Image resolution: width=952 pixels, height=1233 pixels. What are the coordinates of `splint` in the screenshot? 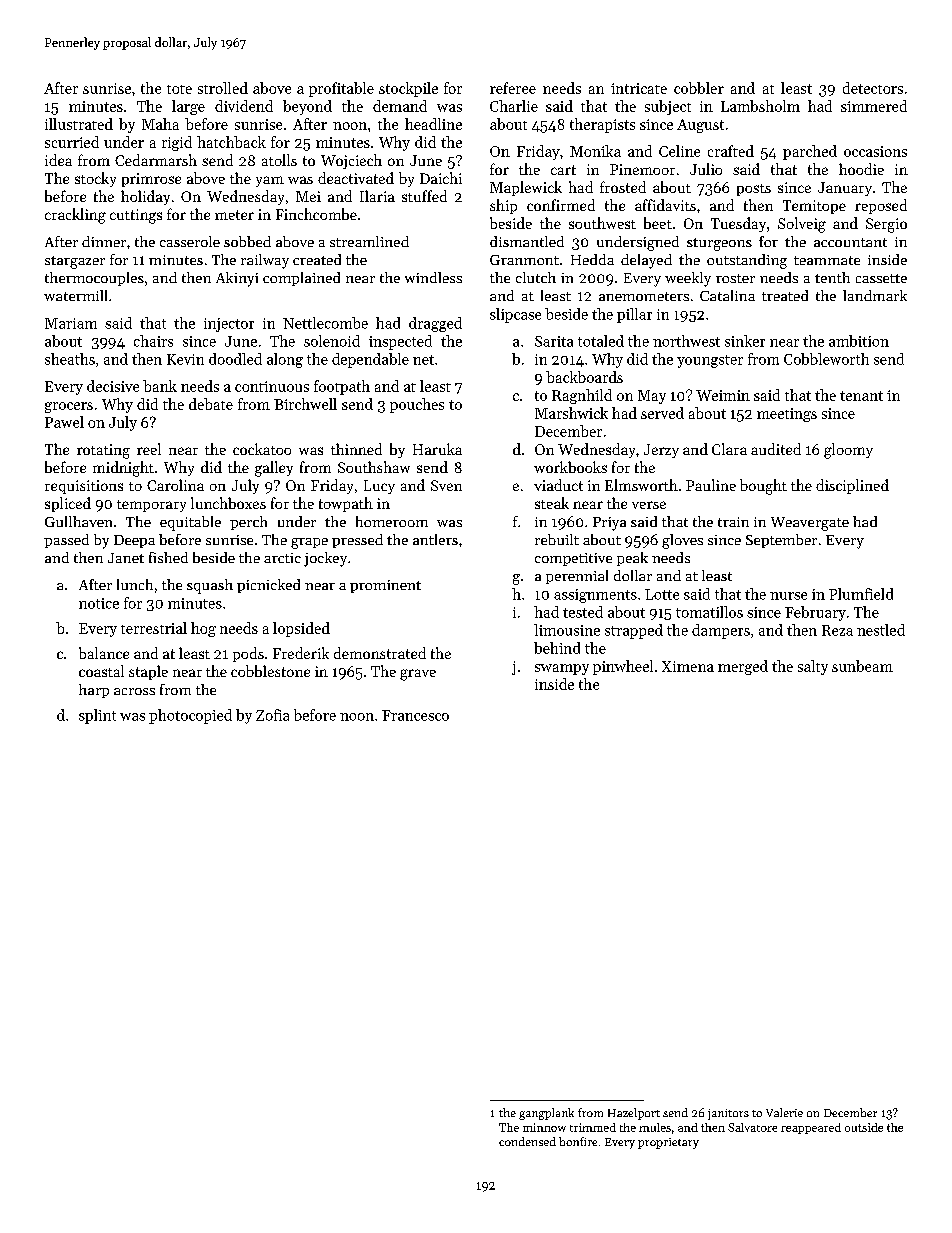 It's located at (97, 716).
